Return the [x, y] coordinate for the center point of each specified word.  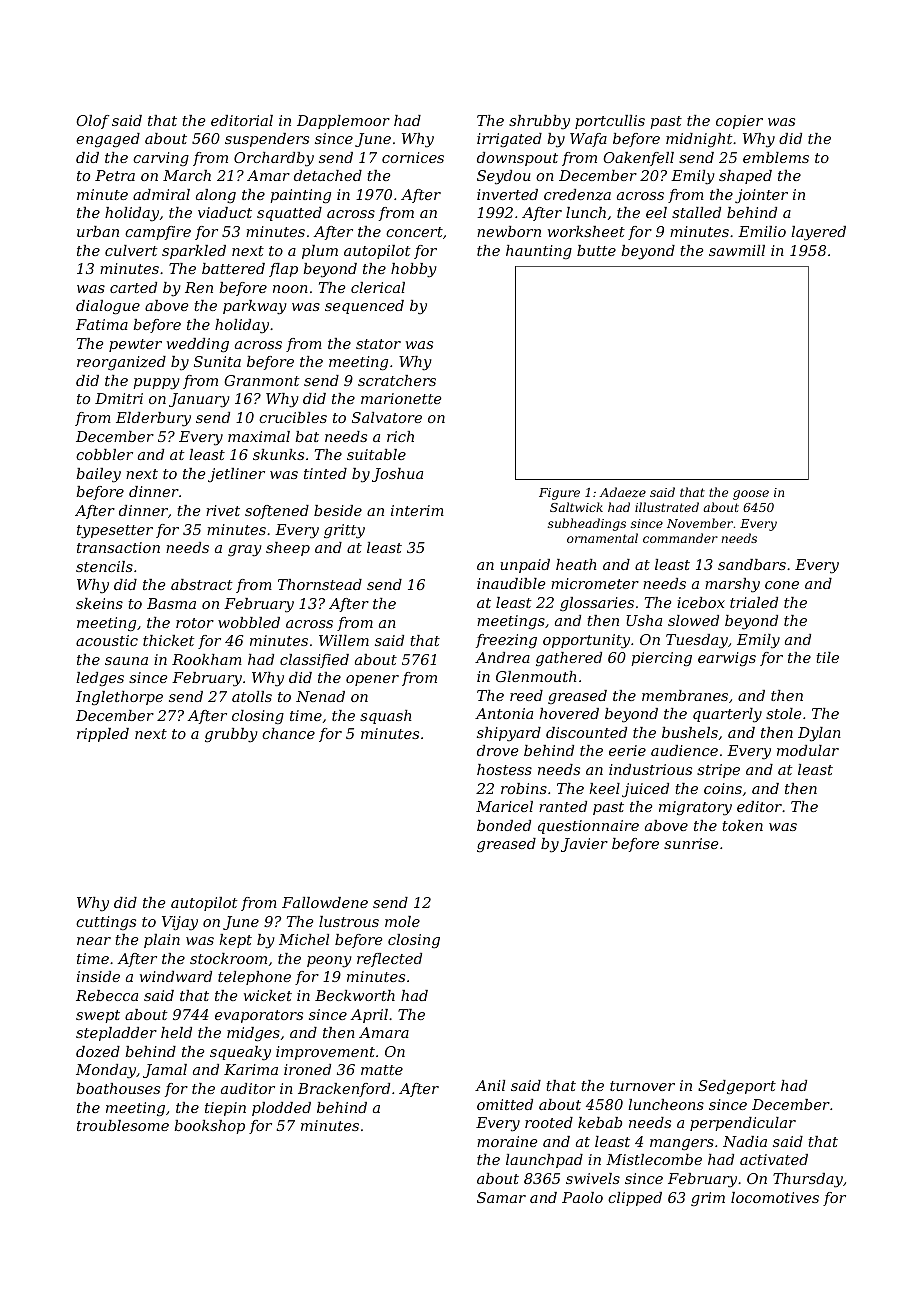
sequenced [364, 307]
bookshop [209, 1127]
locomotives [775, 1197]
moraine [507, 1141]
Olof [93, 122]
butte [596, 250]
